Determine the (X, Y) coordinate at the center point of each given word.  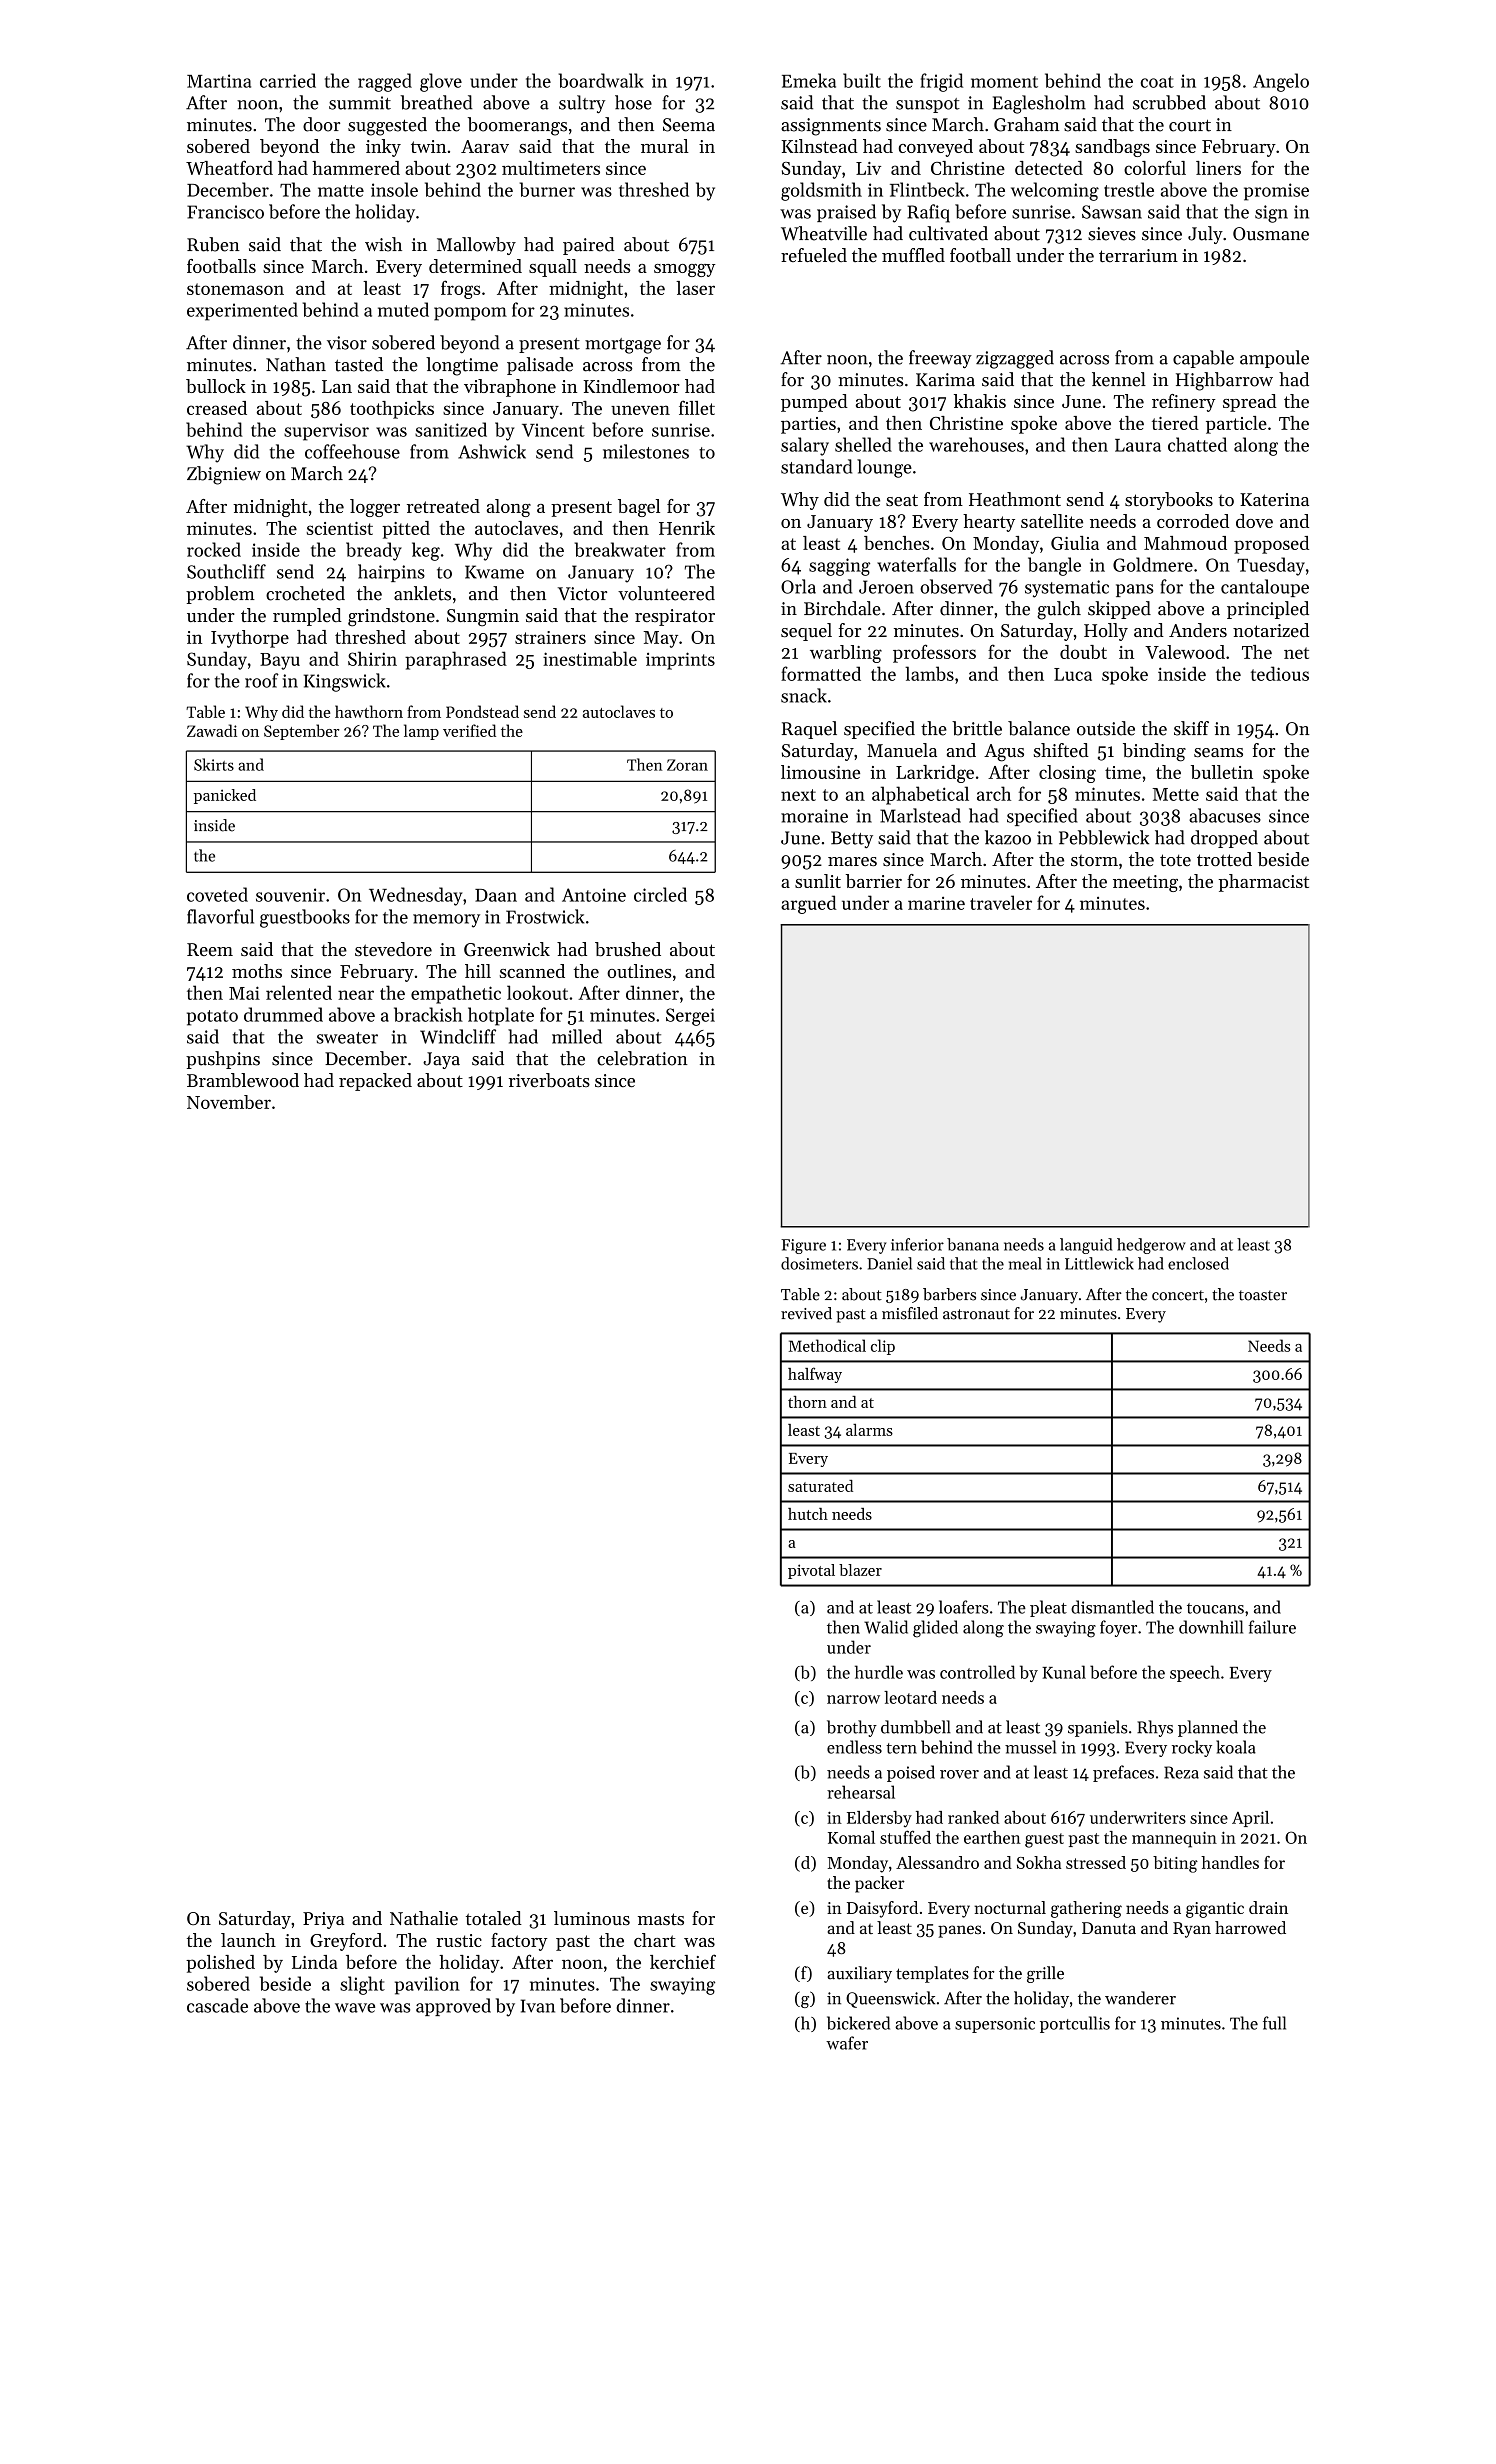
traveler (1001, 902)
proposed (1271, 545)
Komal (851, 1837)
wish (383, 244)
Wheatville (824, 233)
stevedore (393, 949)
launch (248, 1940)
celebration (642, 1058)
